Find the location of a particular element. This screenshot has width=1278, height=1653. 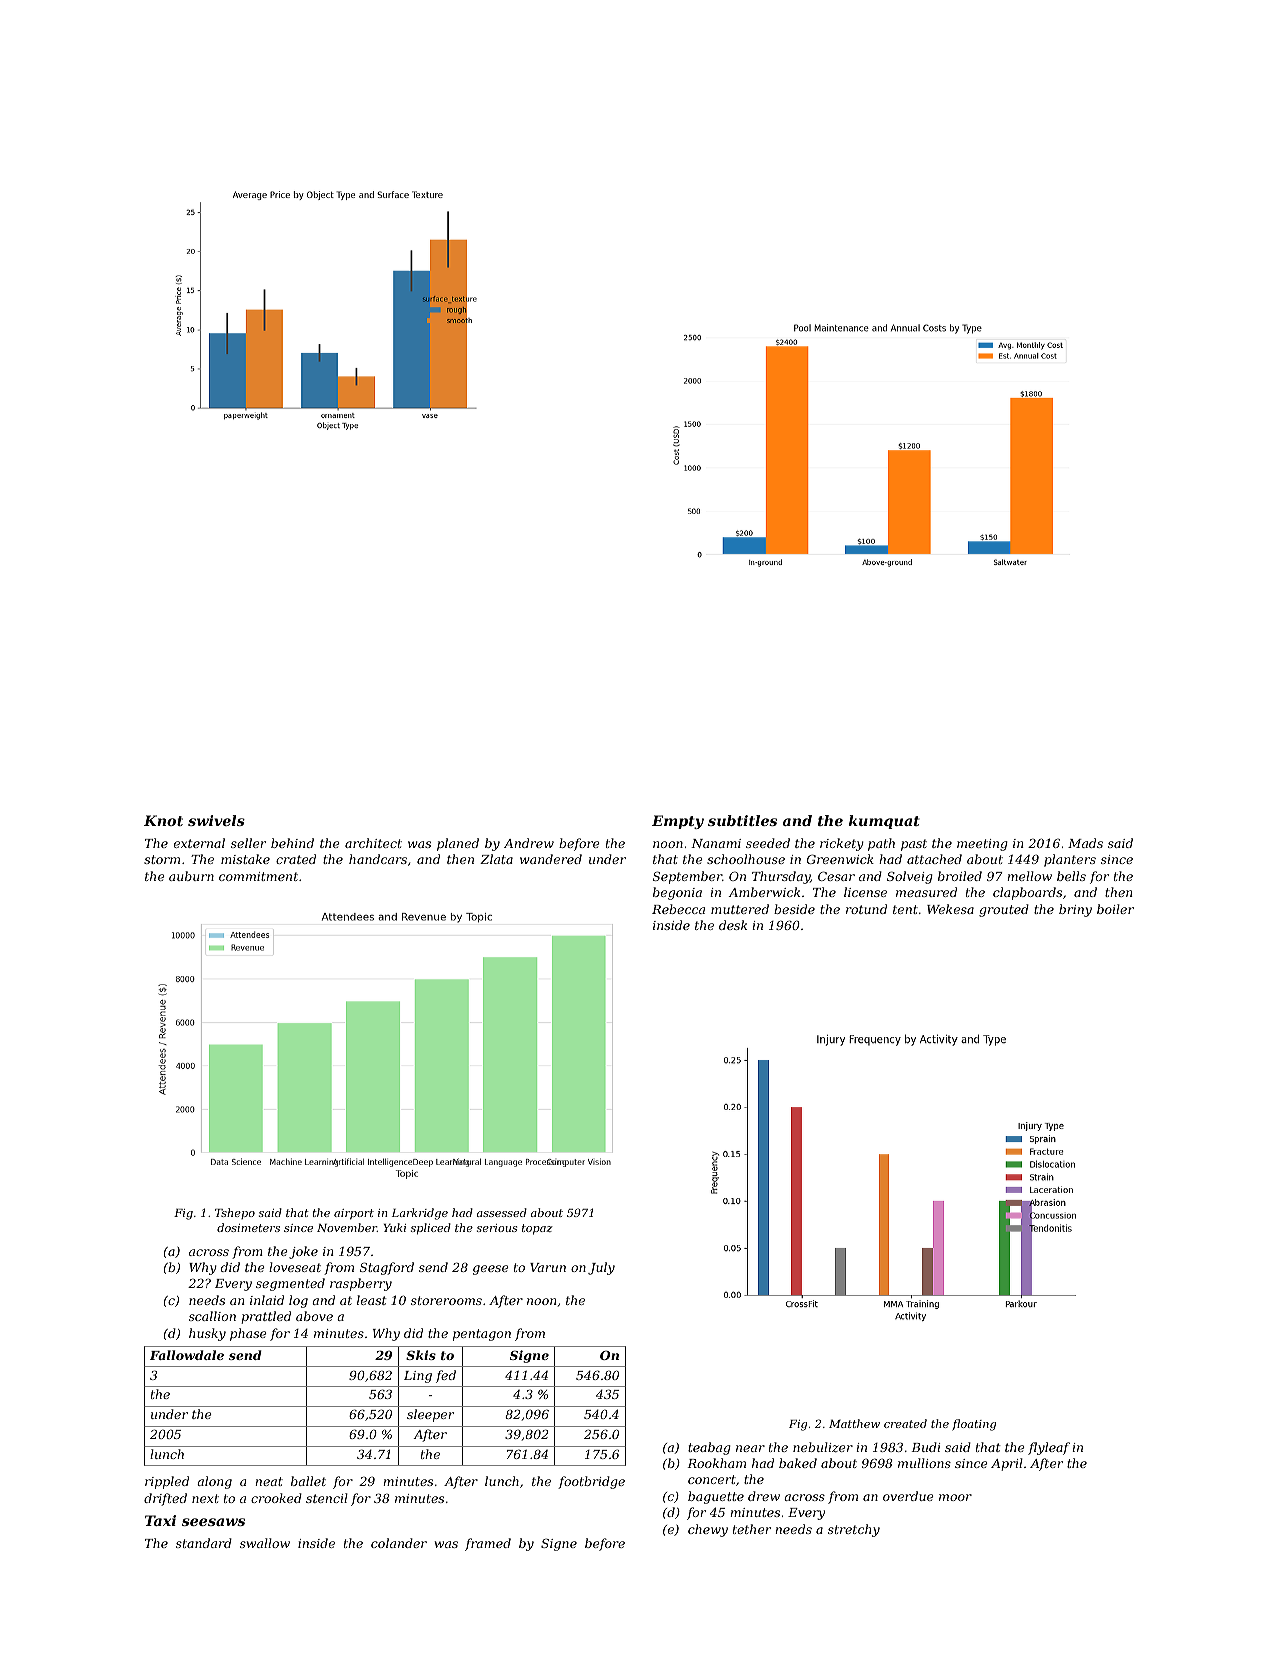

scallion is located at coordinates (212, 1316).
